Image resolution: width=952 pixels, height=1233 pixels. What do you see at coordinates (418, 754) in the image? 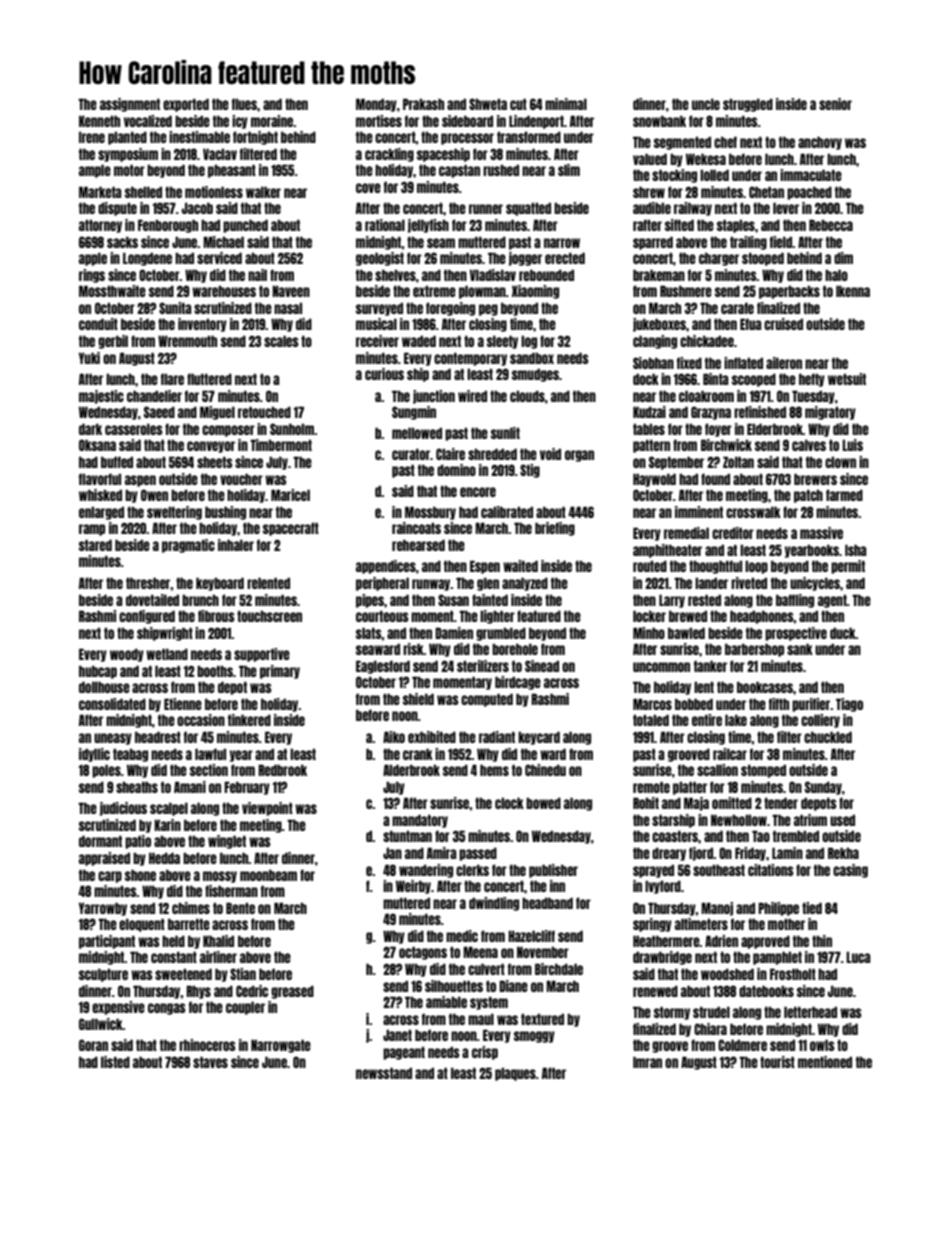
I see `crank` at bounding box center [418, 754].
